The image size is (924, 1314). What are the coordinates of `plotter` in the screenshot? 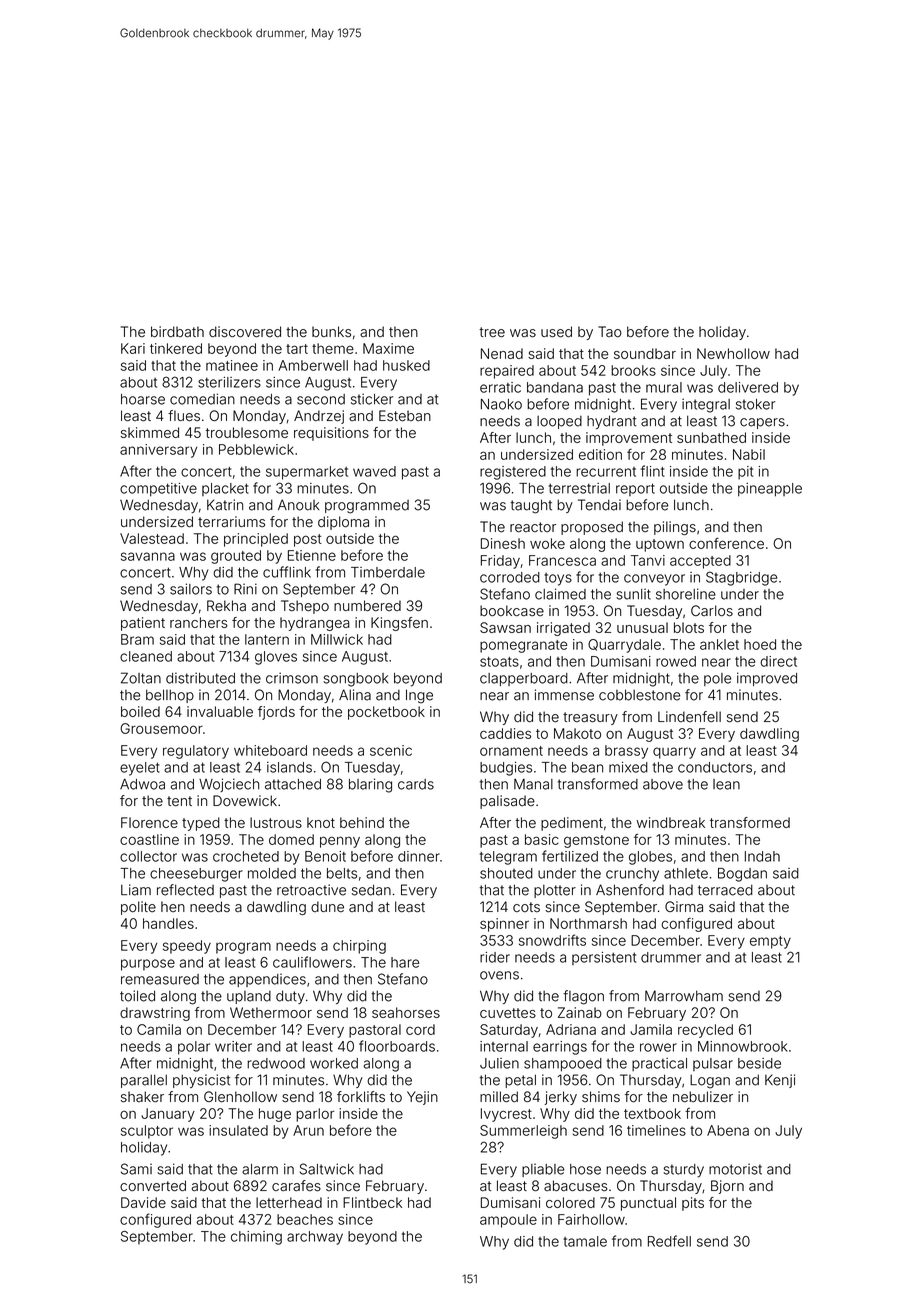 It's located at (555, 891).
